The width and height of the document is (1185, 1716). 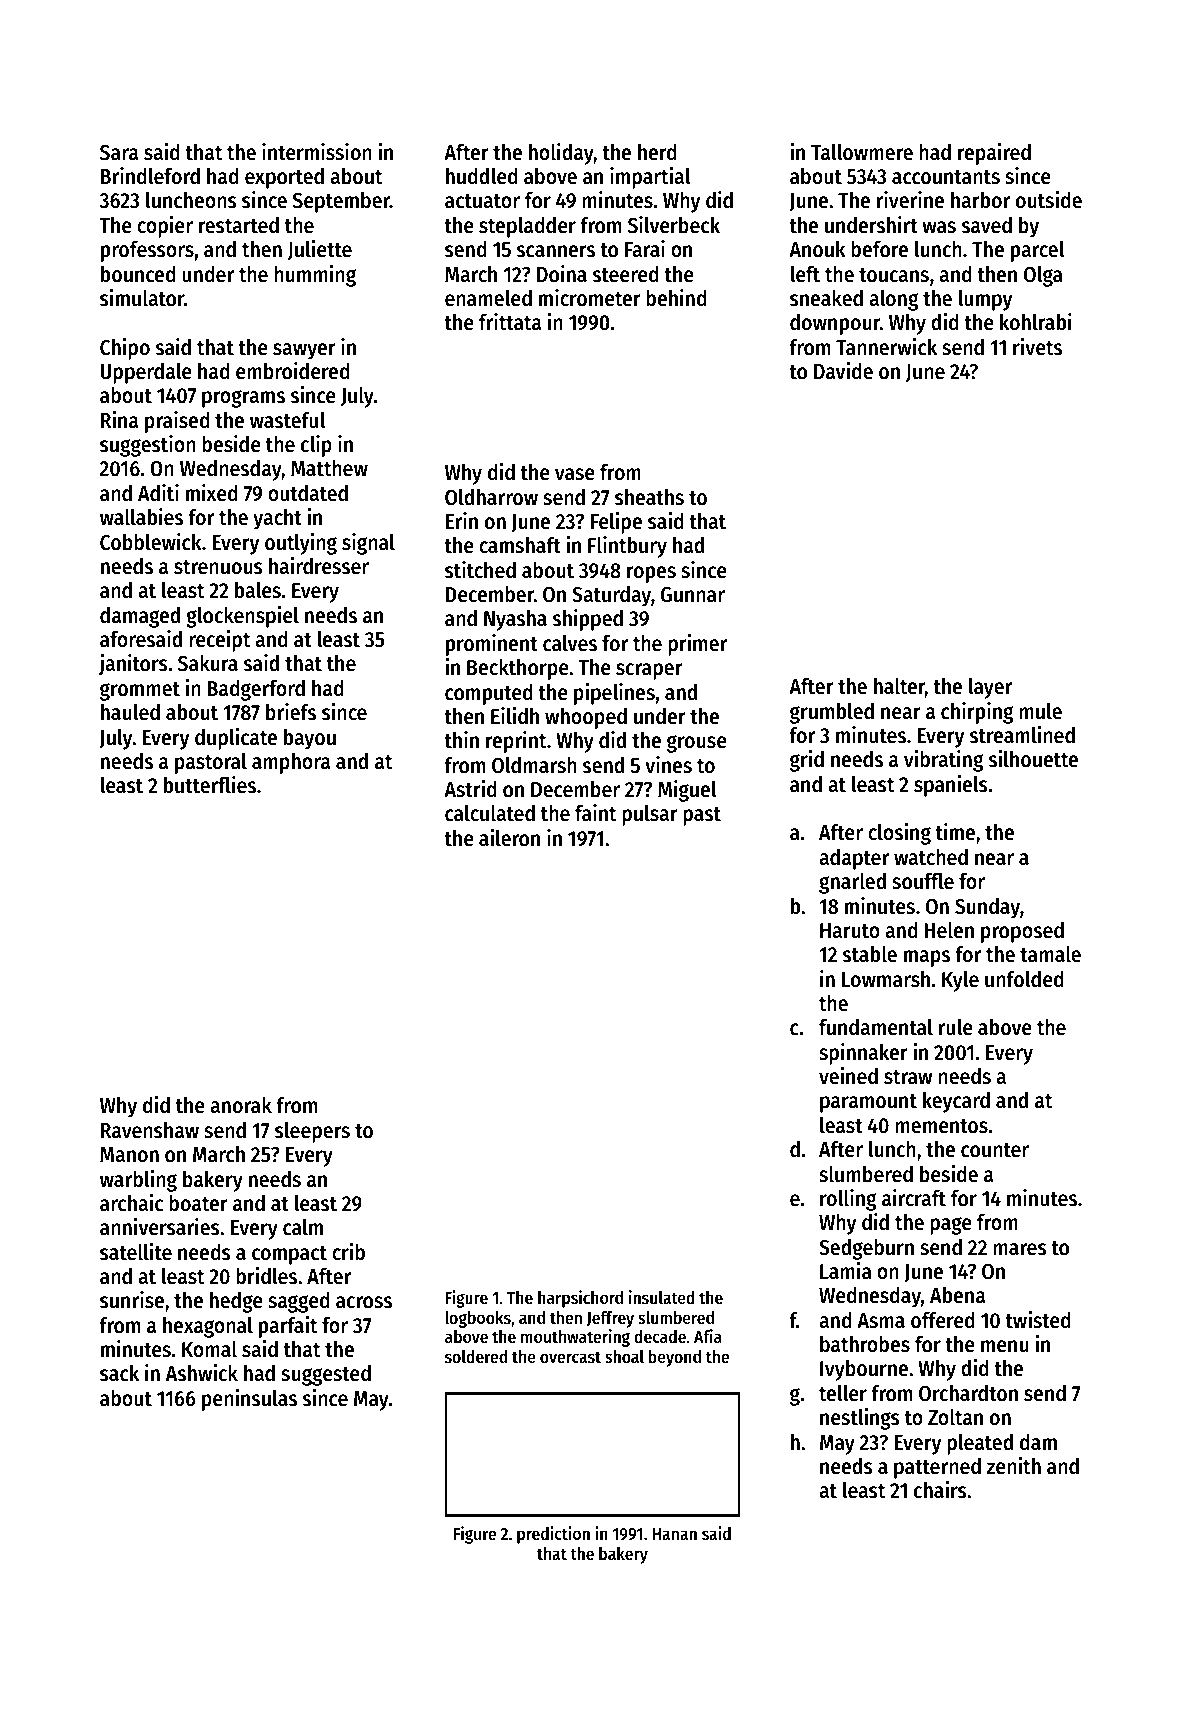 I want to click on repaired, so click(x=994, y=154).
